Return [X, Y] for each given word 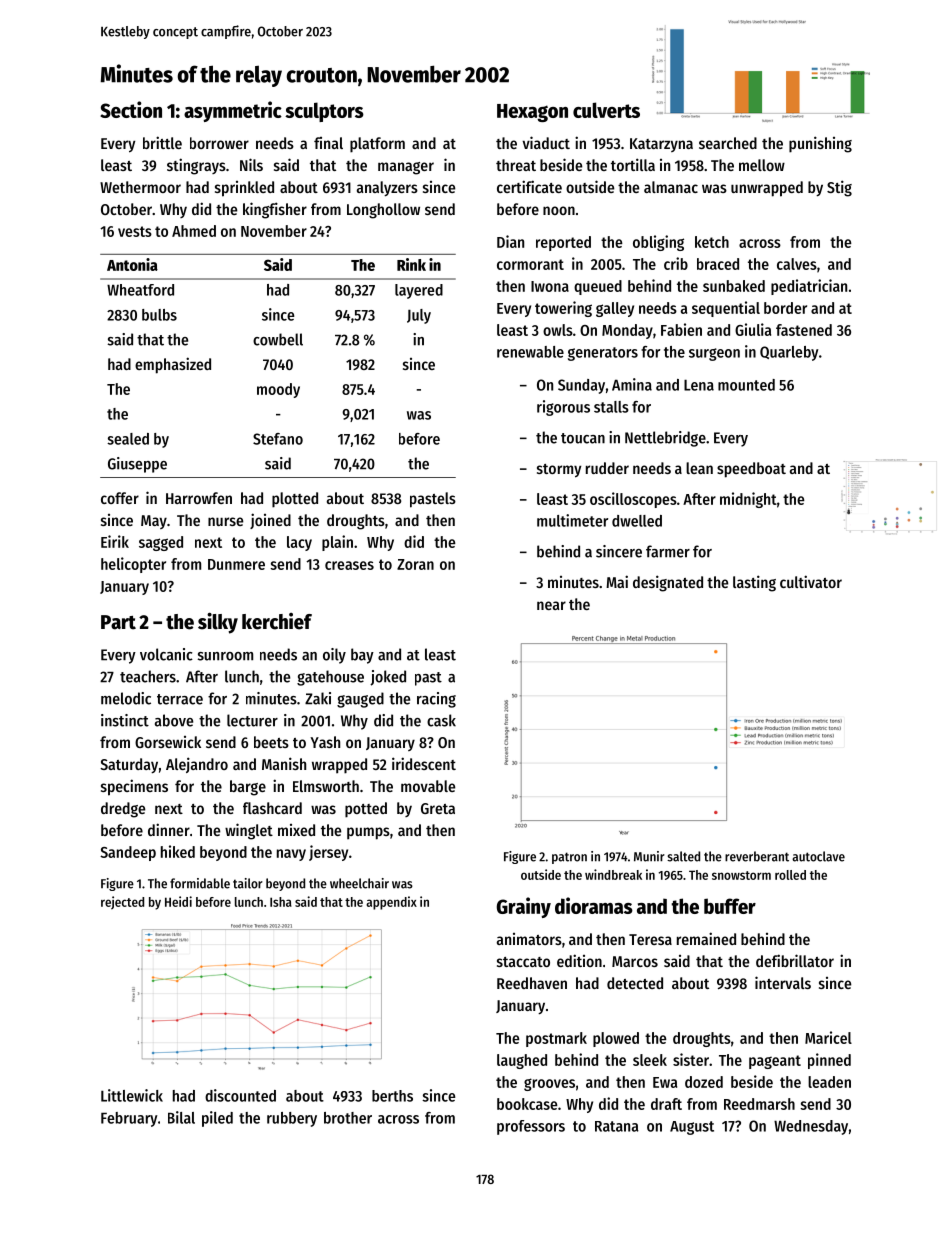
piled [217, 1119]
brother [348, 1118]
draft [666, 1104]
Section [131, 109]
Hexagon [532, 113]
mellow [762, 165]
